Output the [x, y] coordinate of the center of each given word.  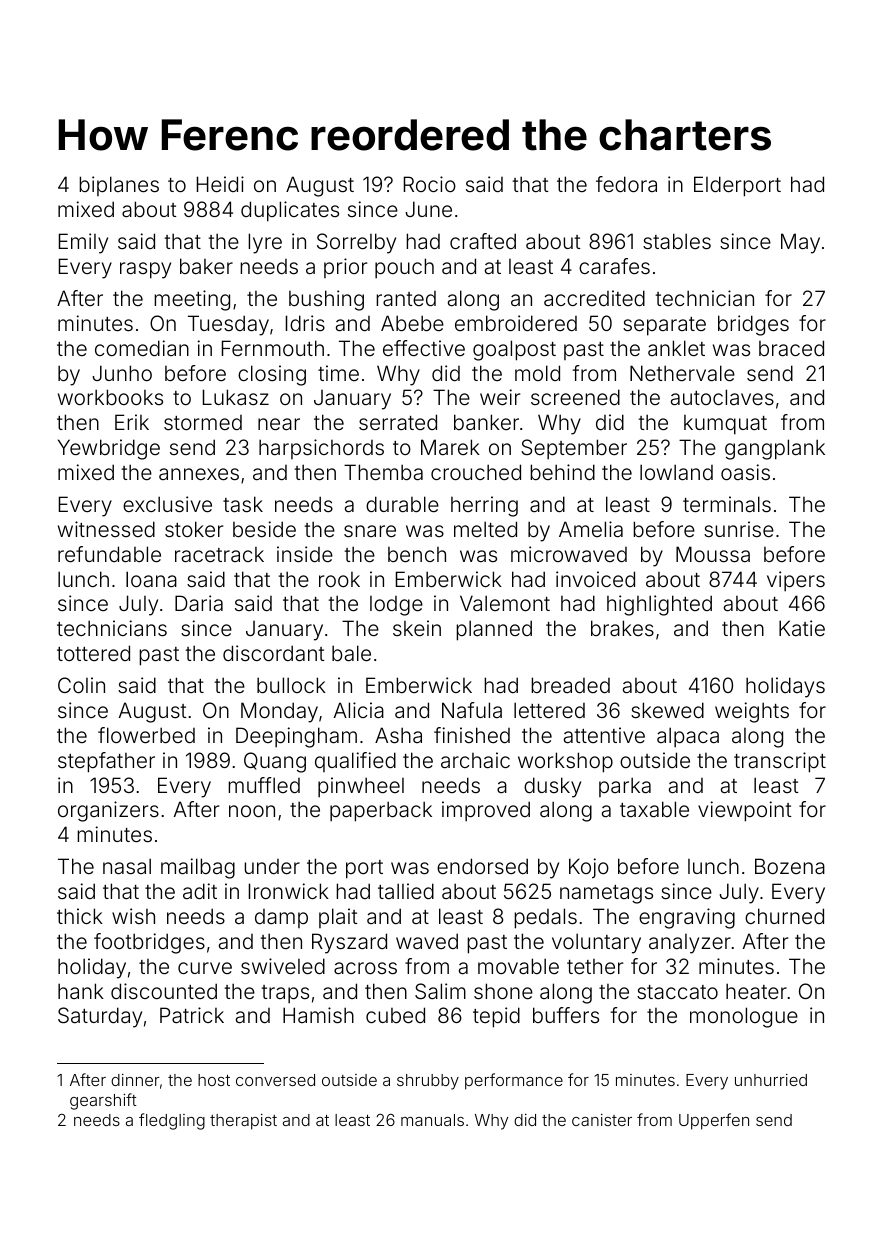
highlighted [659, 605]
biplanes [119, 186]
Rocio [430, 184]
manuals [432, 1120]
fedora [626, 184]
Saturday [100, 1017]
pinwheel [361, 787]
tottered [93, 653]
